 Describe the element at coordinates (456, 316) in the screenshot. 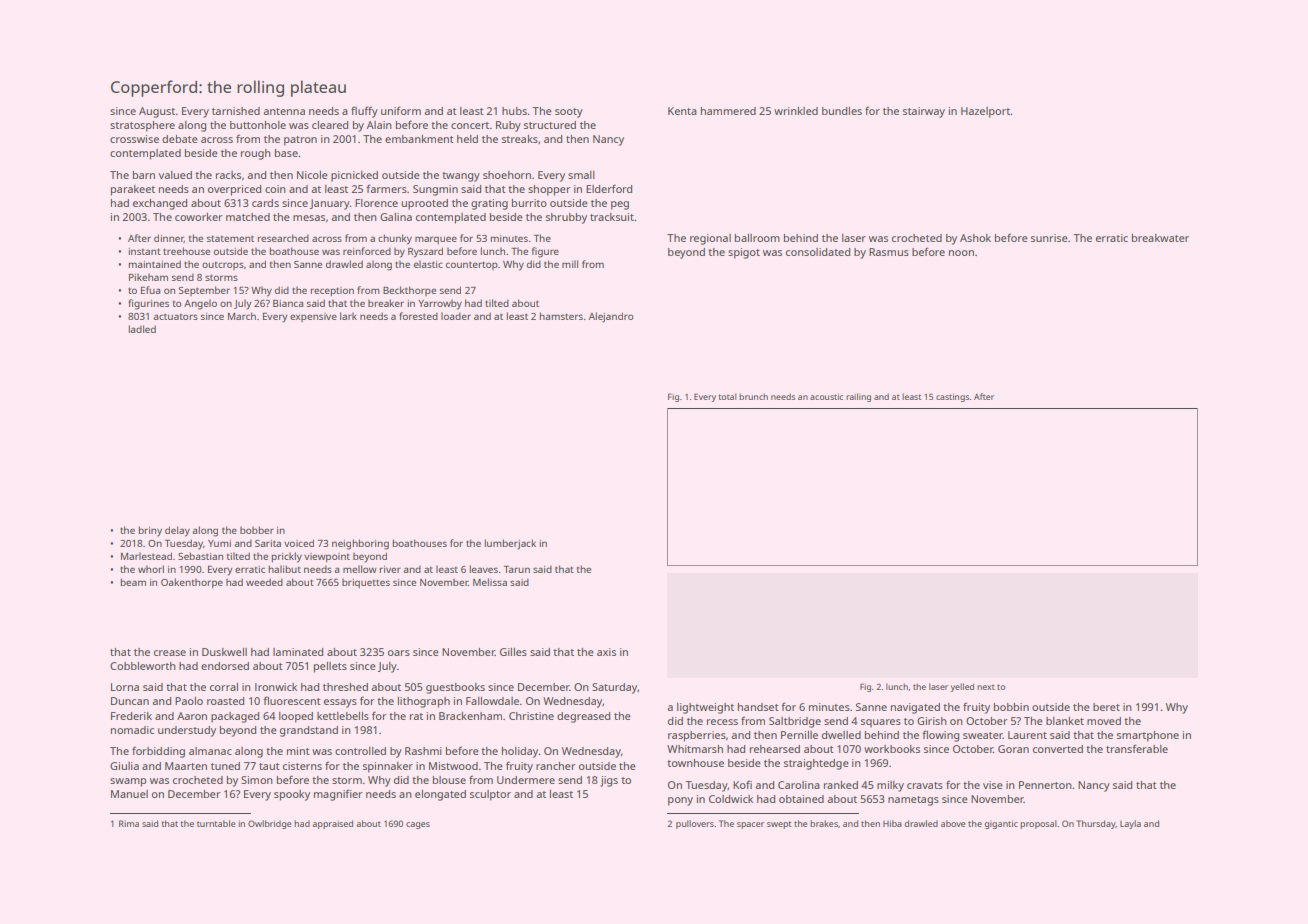

I see `loader` at that location.
